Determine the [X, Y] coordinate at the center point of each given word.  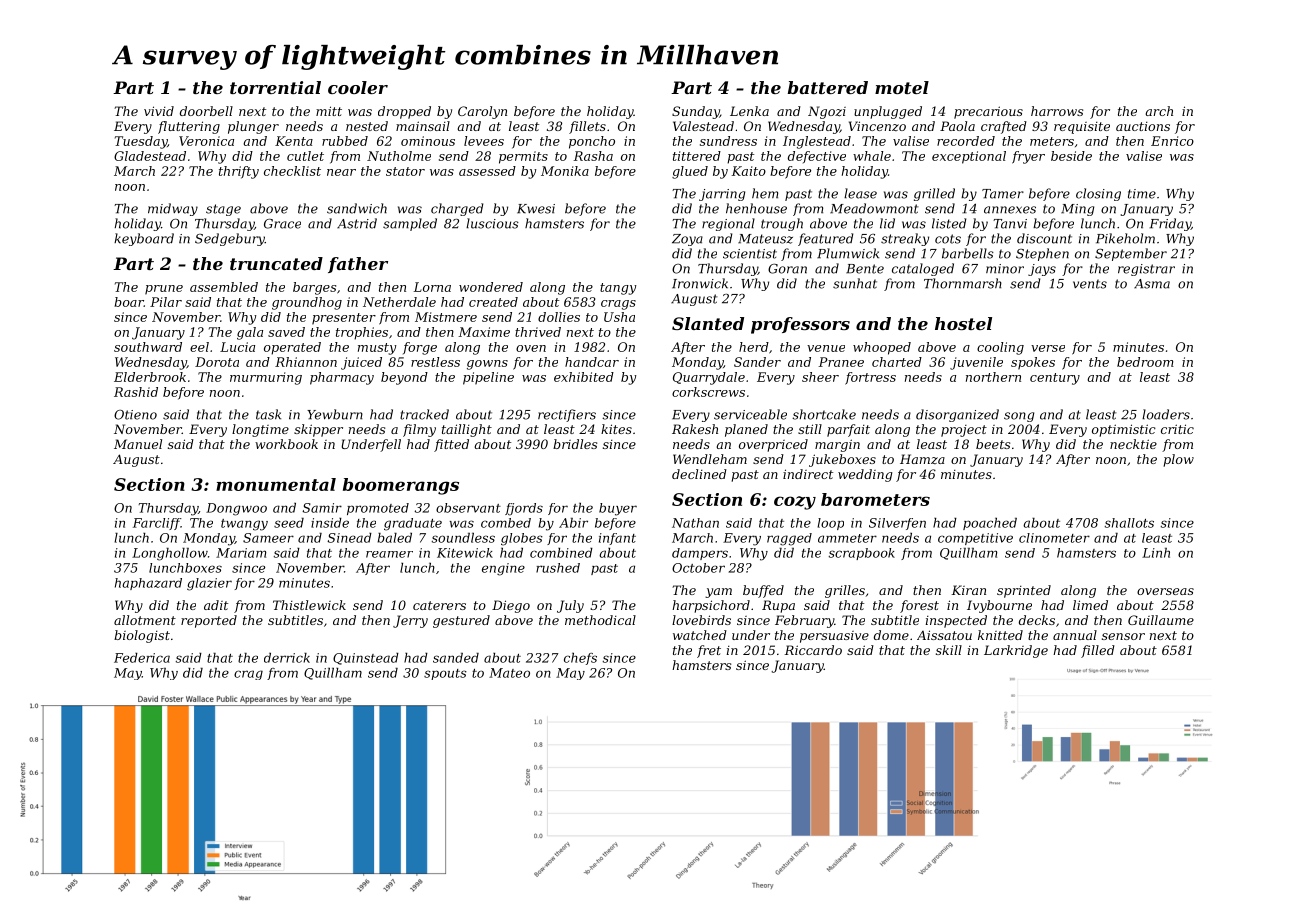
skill [949, 650]
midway [173, 209]
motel [902, 87]
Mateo [509, 673]
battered [828, 87]
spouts [445, 674]
